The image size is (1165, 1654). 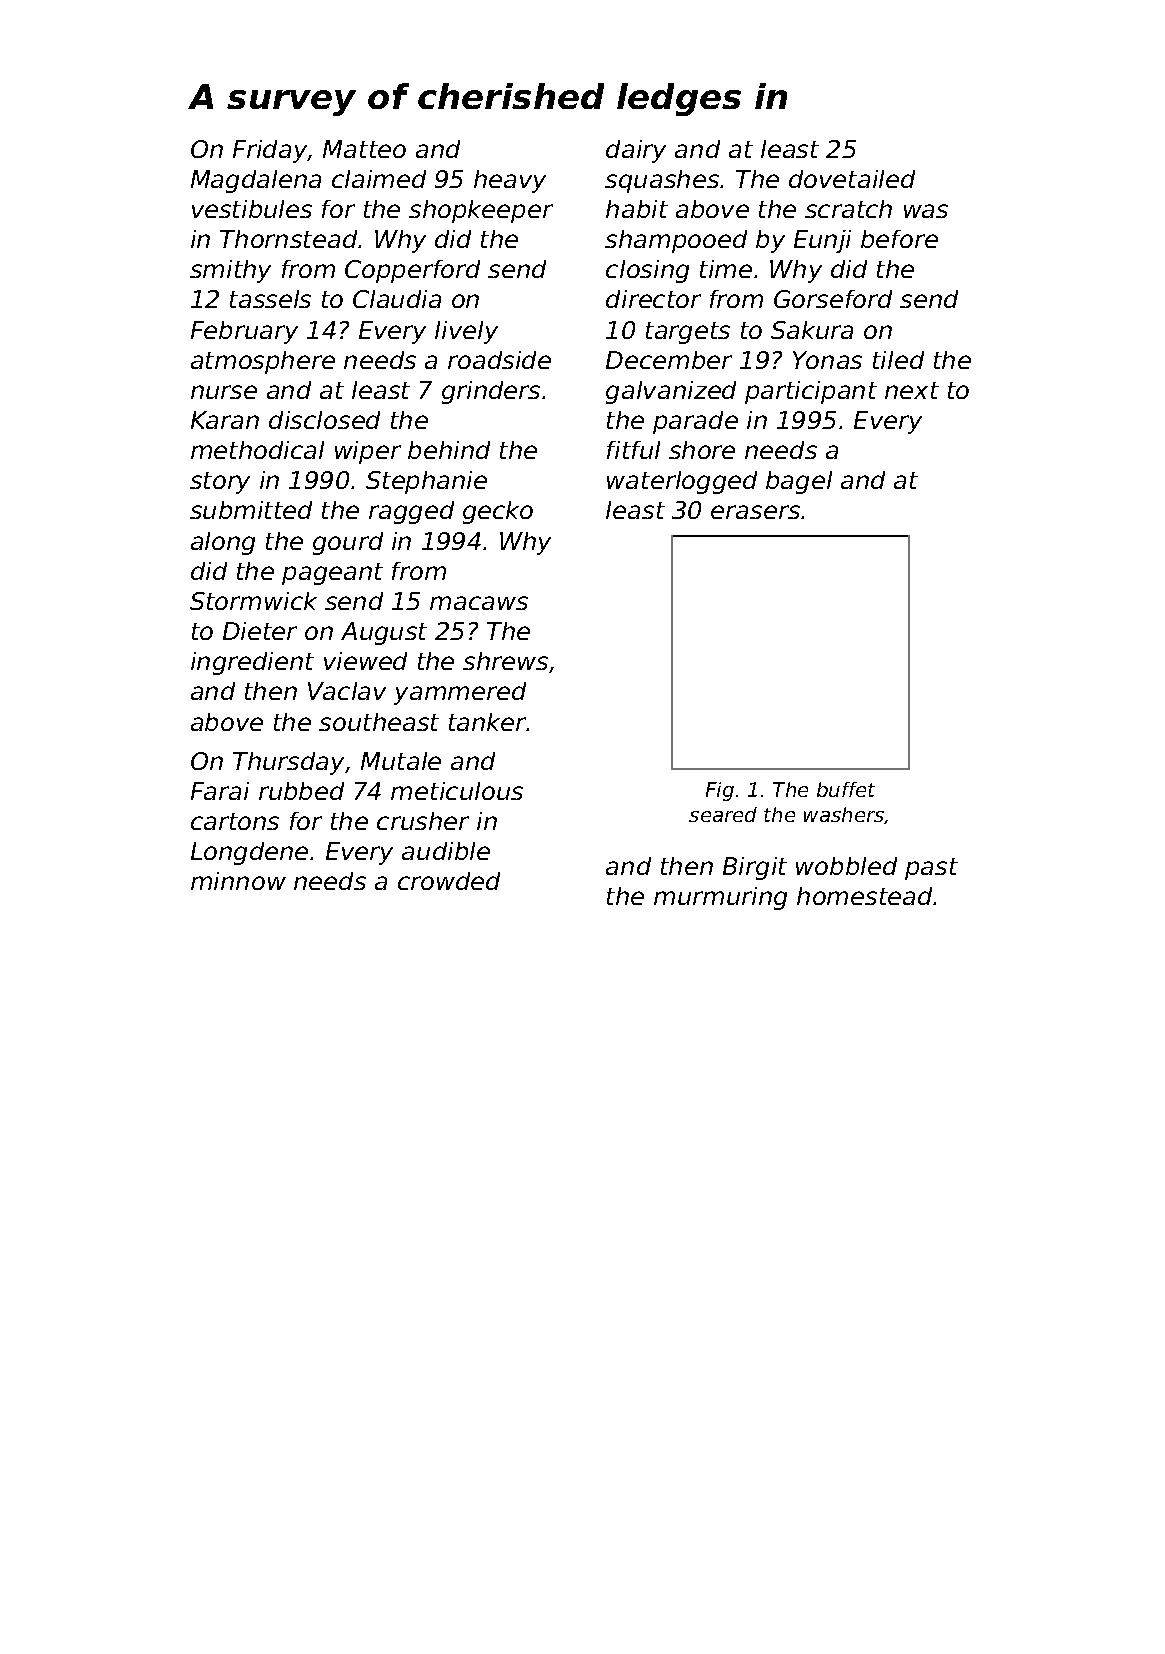 What do you see at coordinates (457, 791) in the document?
I see `meticulous` at bounding box center [457, 791].
